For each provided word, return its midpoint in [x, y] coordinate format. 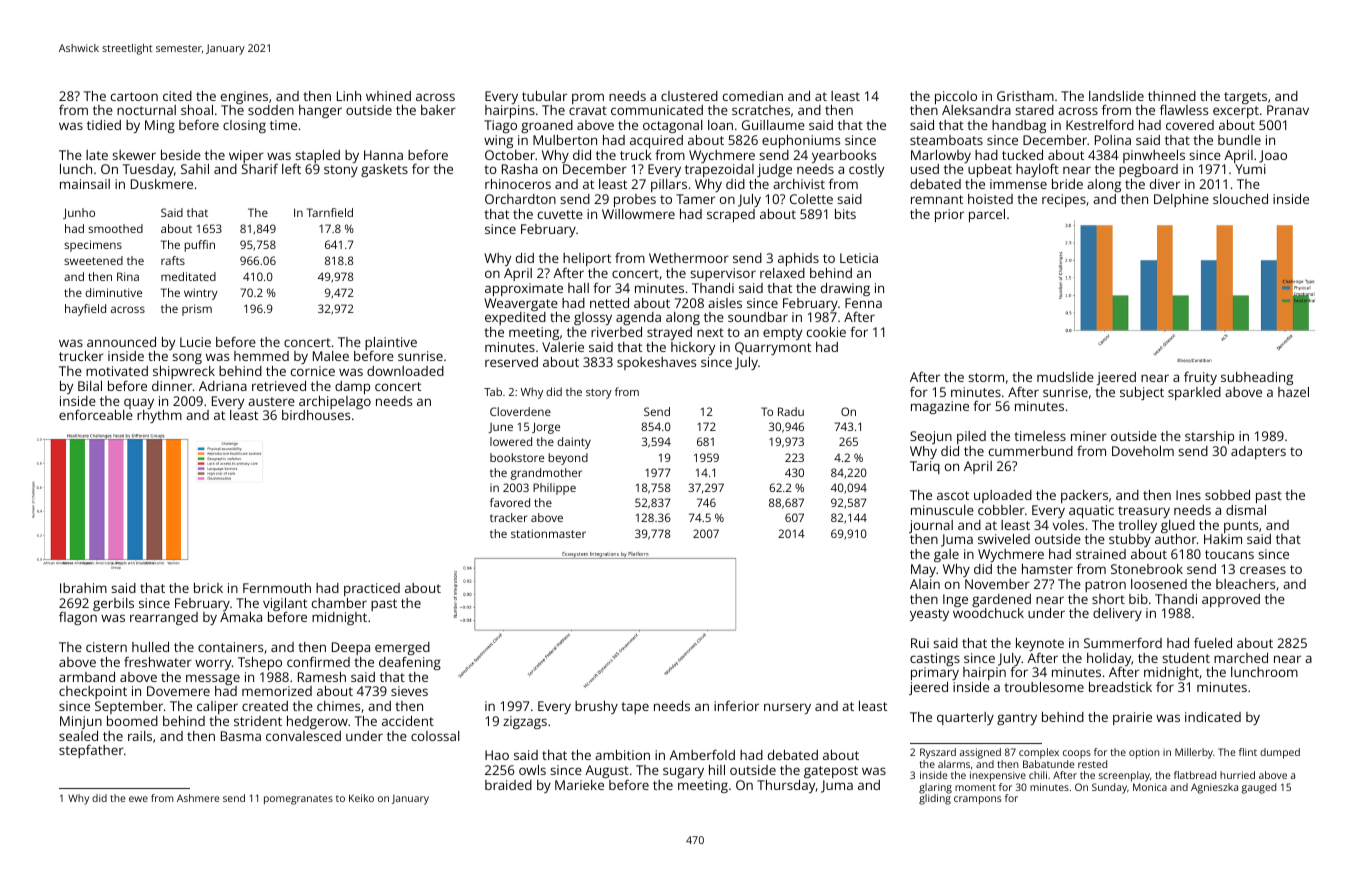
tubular [544, 96]
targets [1245, 98]
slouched [1240, 199]
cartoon [134, 96]
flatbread [1195, 775]
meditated [188, 276]
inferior [736, 706]
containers [230, 647]
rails [140, 736]
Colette [811, 199]
